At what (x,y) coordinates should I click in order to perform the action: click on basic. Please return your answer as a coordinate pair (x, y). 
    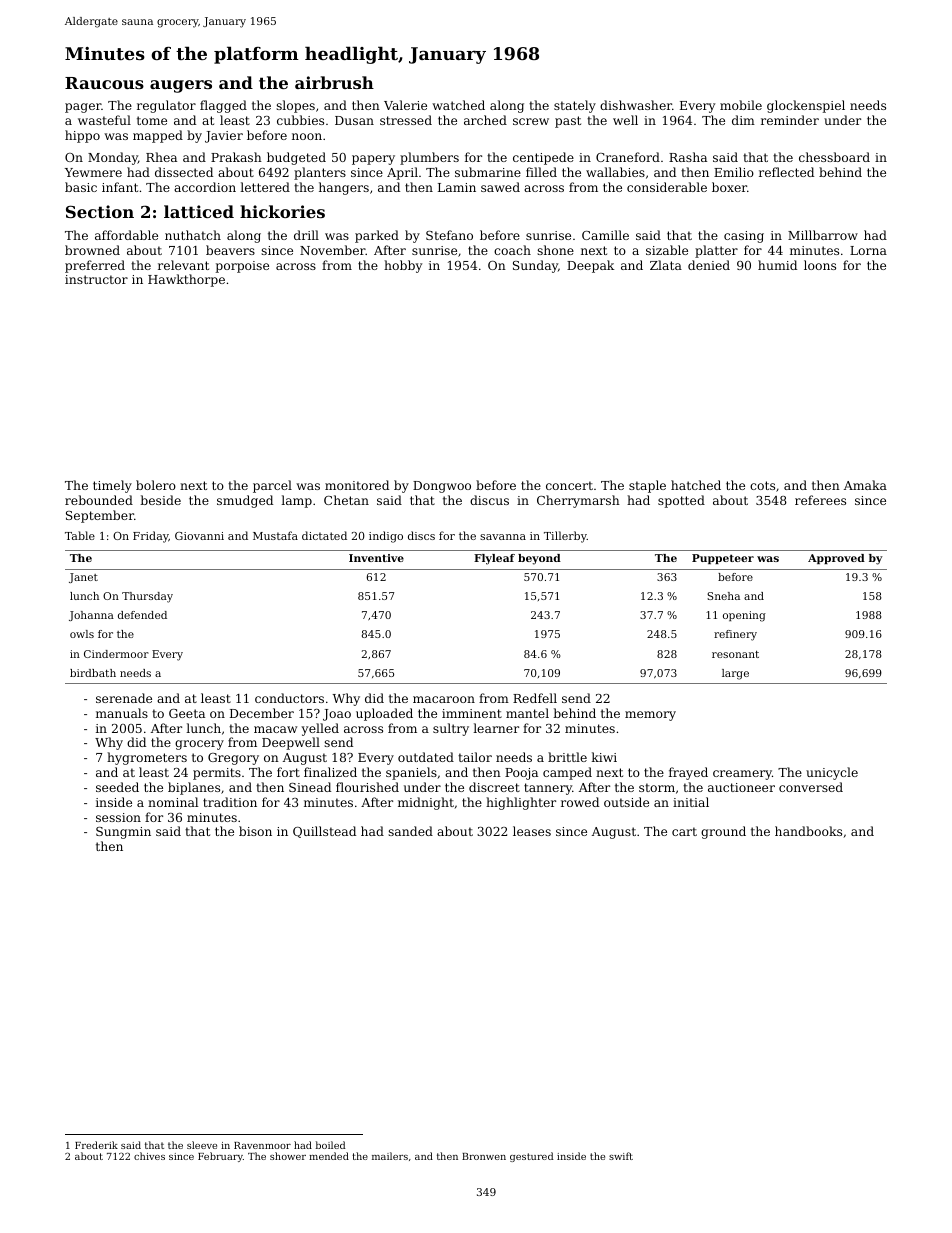
    Looking at the image, I should click on (81, 187).
